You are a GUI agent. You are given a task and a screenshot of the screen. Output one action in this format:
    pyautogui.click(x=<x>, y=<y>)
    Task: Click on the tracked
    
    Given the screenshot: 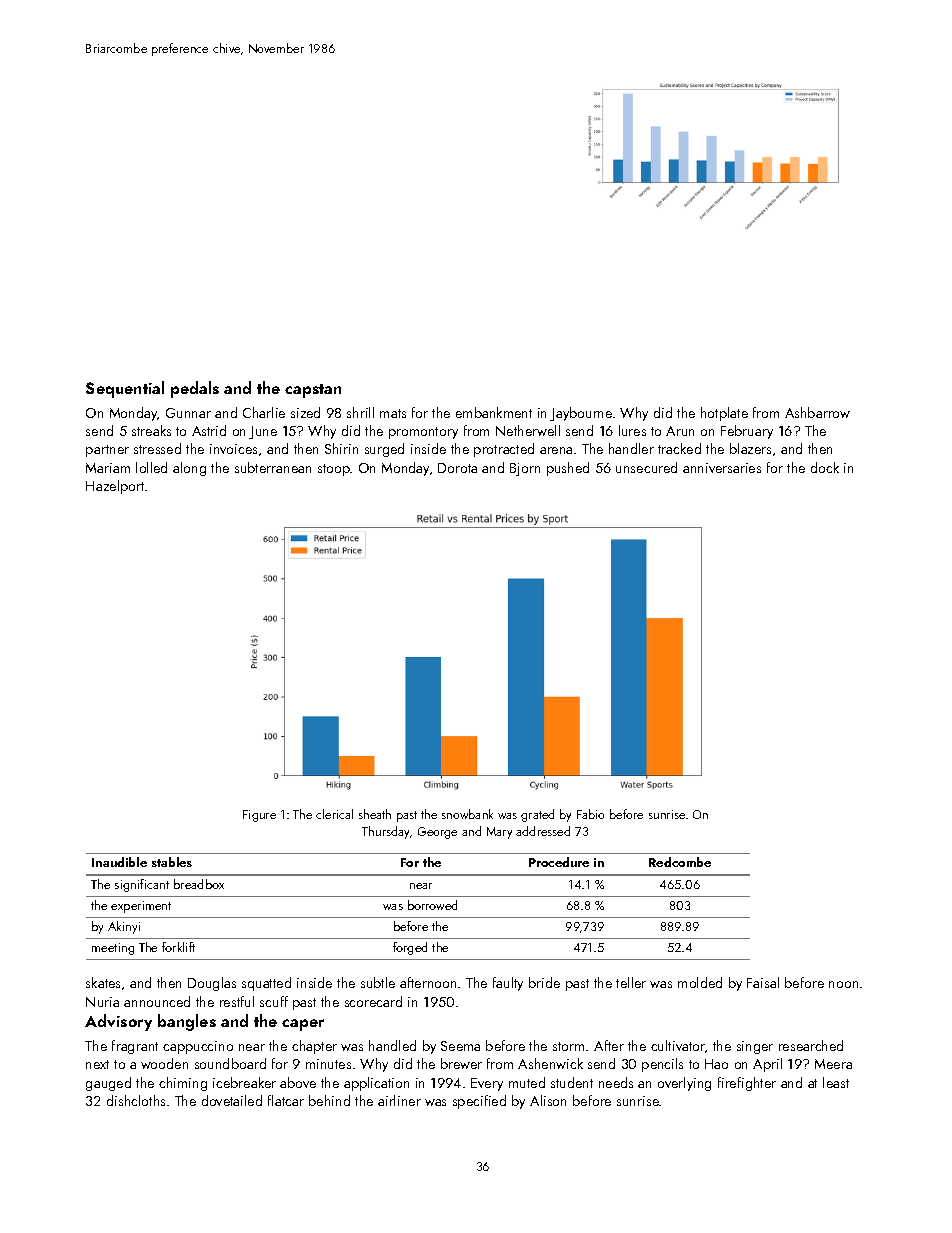 What is the action you would take?
    pyautogui.click(x=679, y=448)
